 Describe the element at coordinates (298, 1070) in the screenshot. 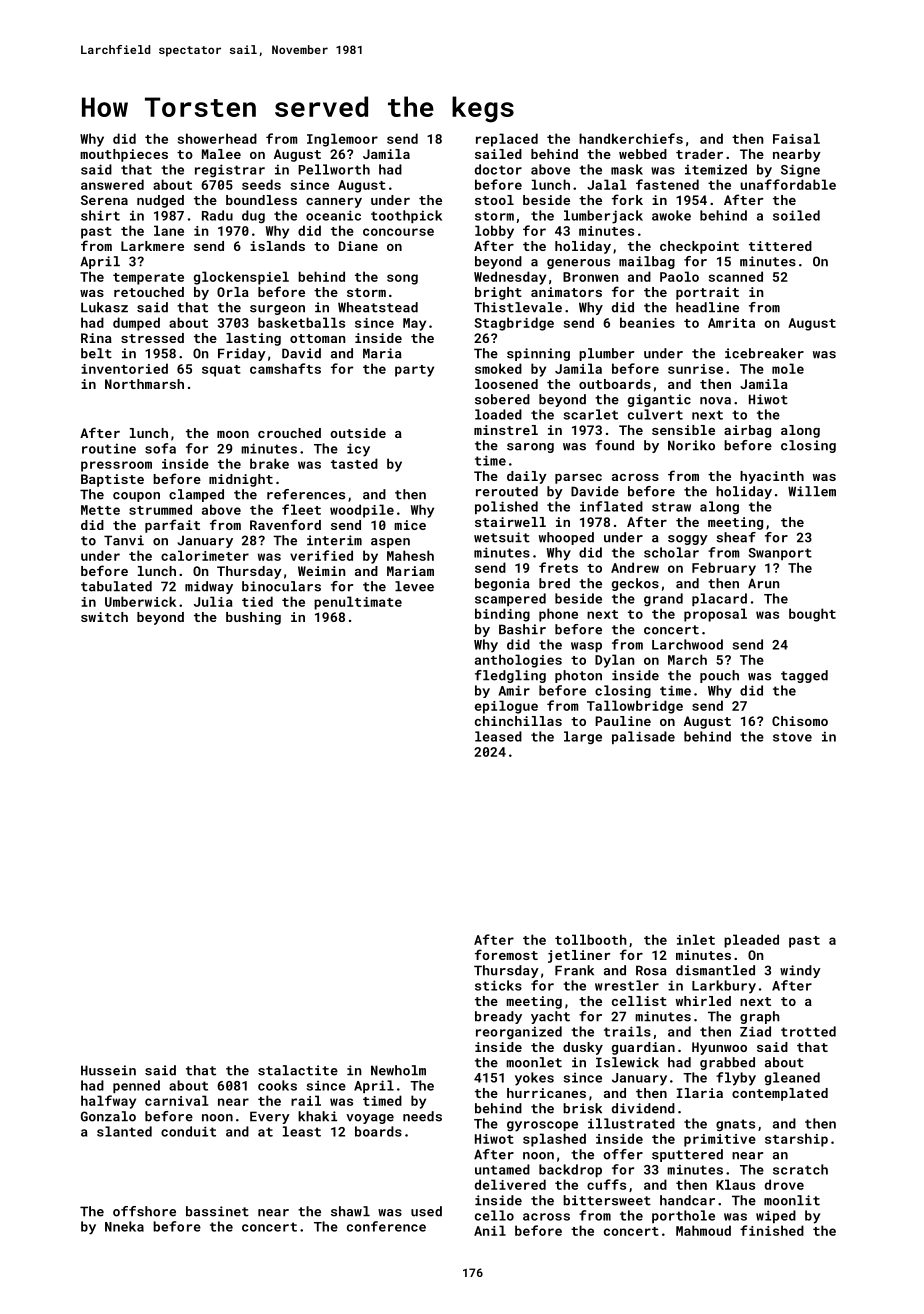

I see `stalactite` at that location.
